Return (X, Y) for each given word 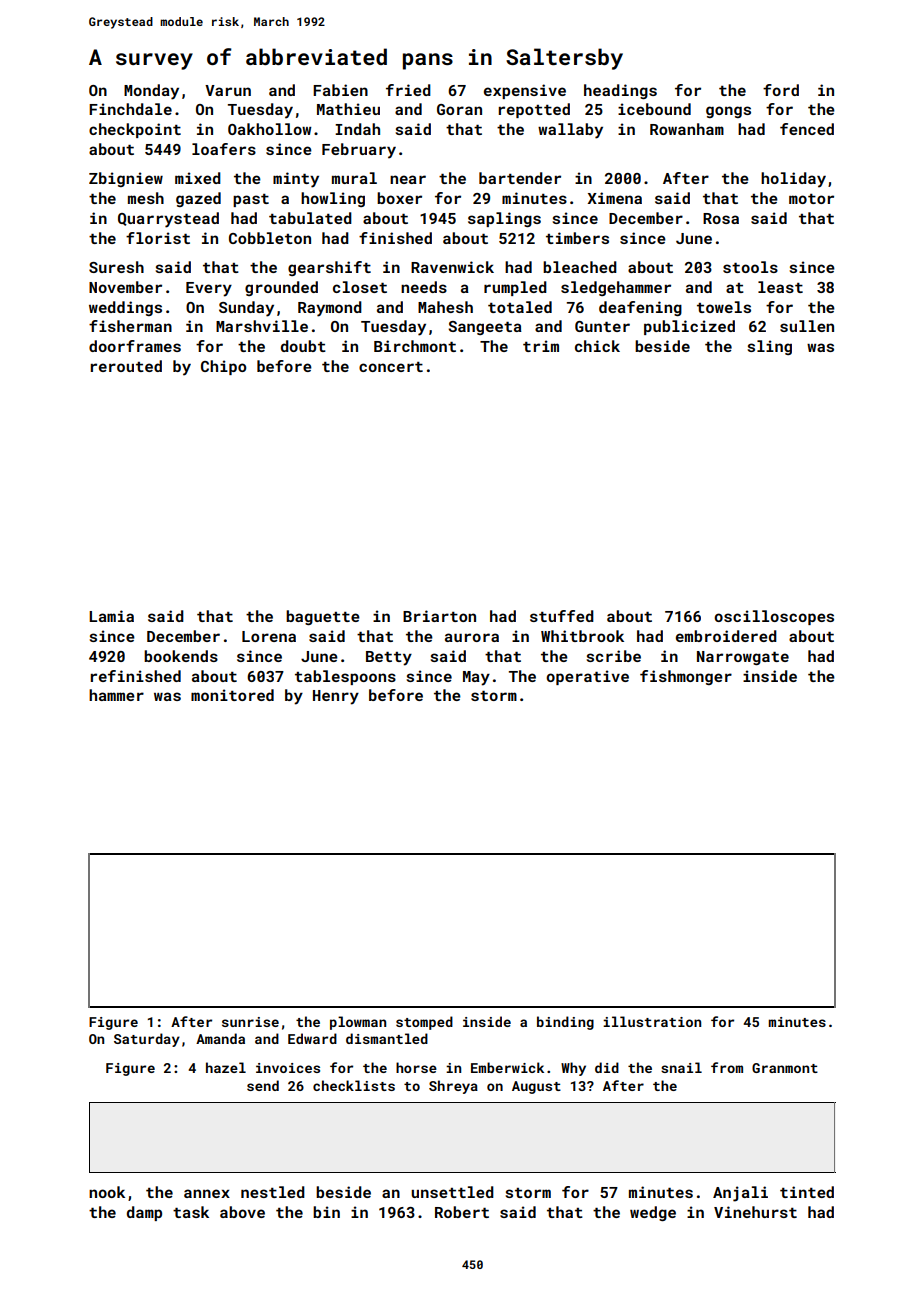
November (125, 287)
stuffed (562, 616)
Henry (336, 697)
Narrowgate (743, 658)
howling (333, 199)
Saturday (147, 1040)
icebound (654, 109)
